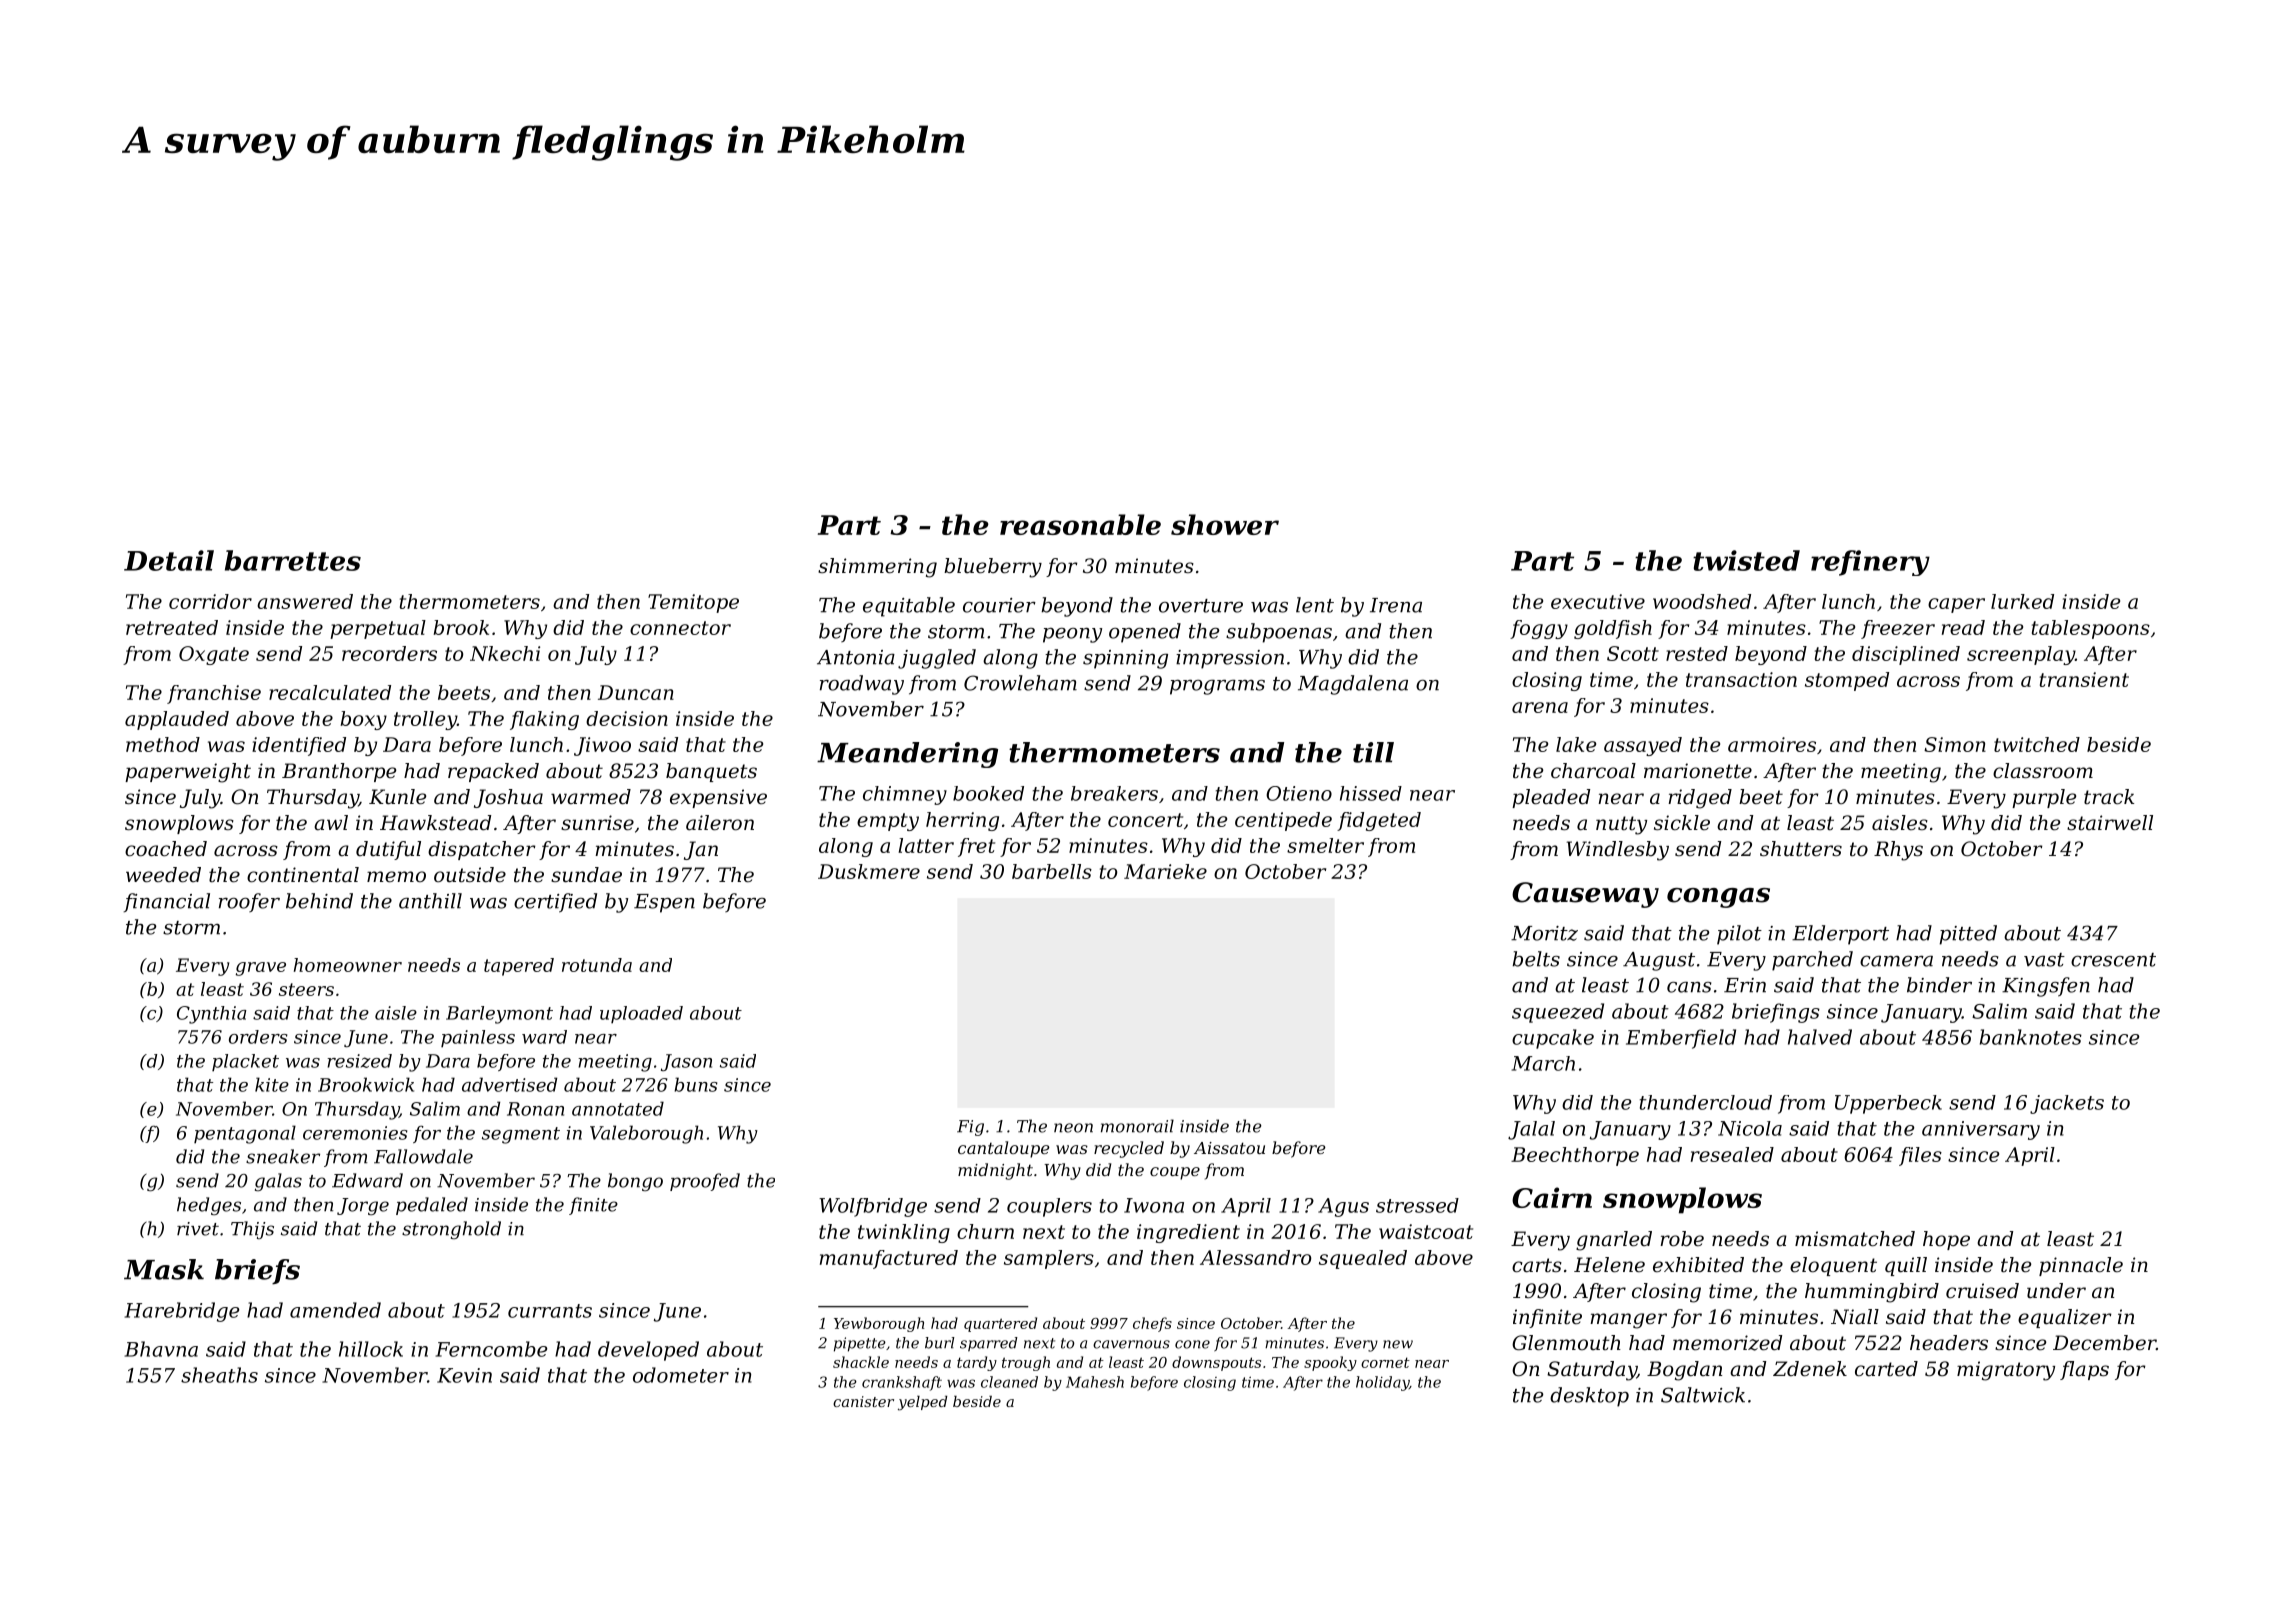 The width and height of the screenshot is (2292, 1620). Describe the element at coordinates (1888, 1104) in the screenshot. I see `Upperbeck` at that location.
